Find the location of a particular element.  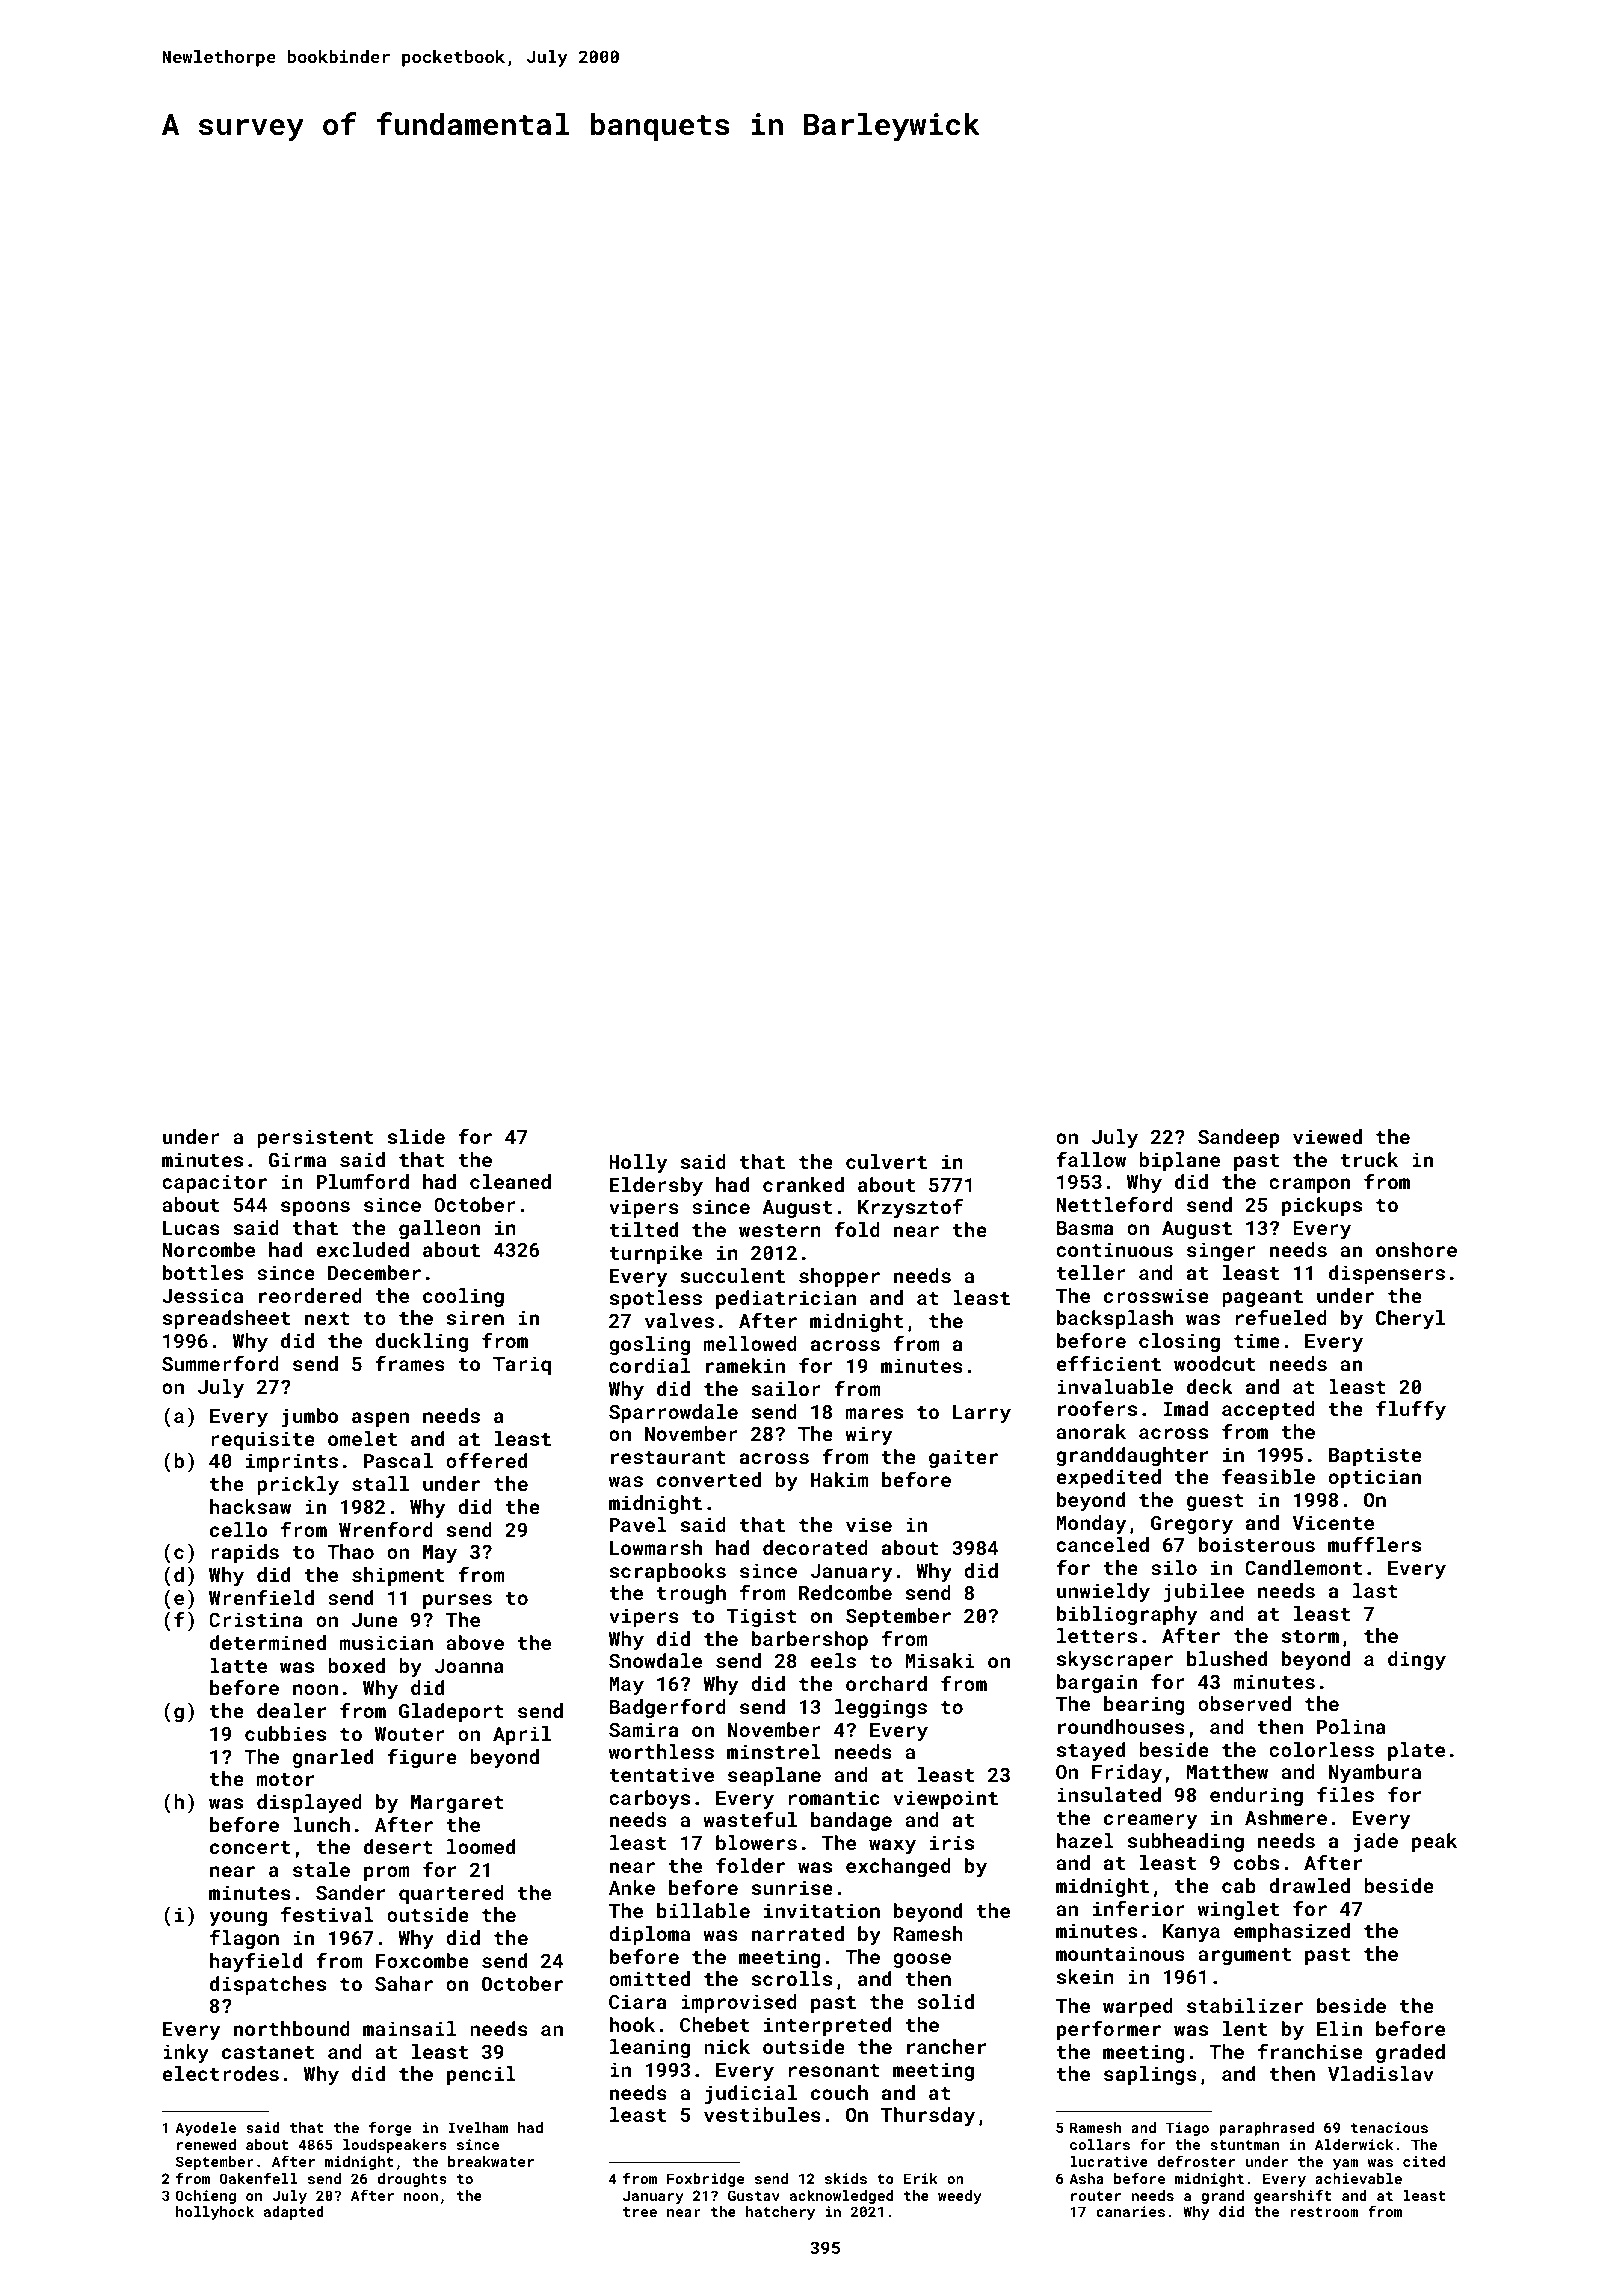

excluded is located at coordinates (362, 1249).
